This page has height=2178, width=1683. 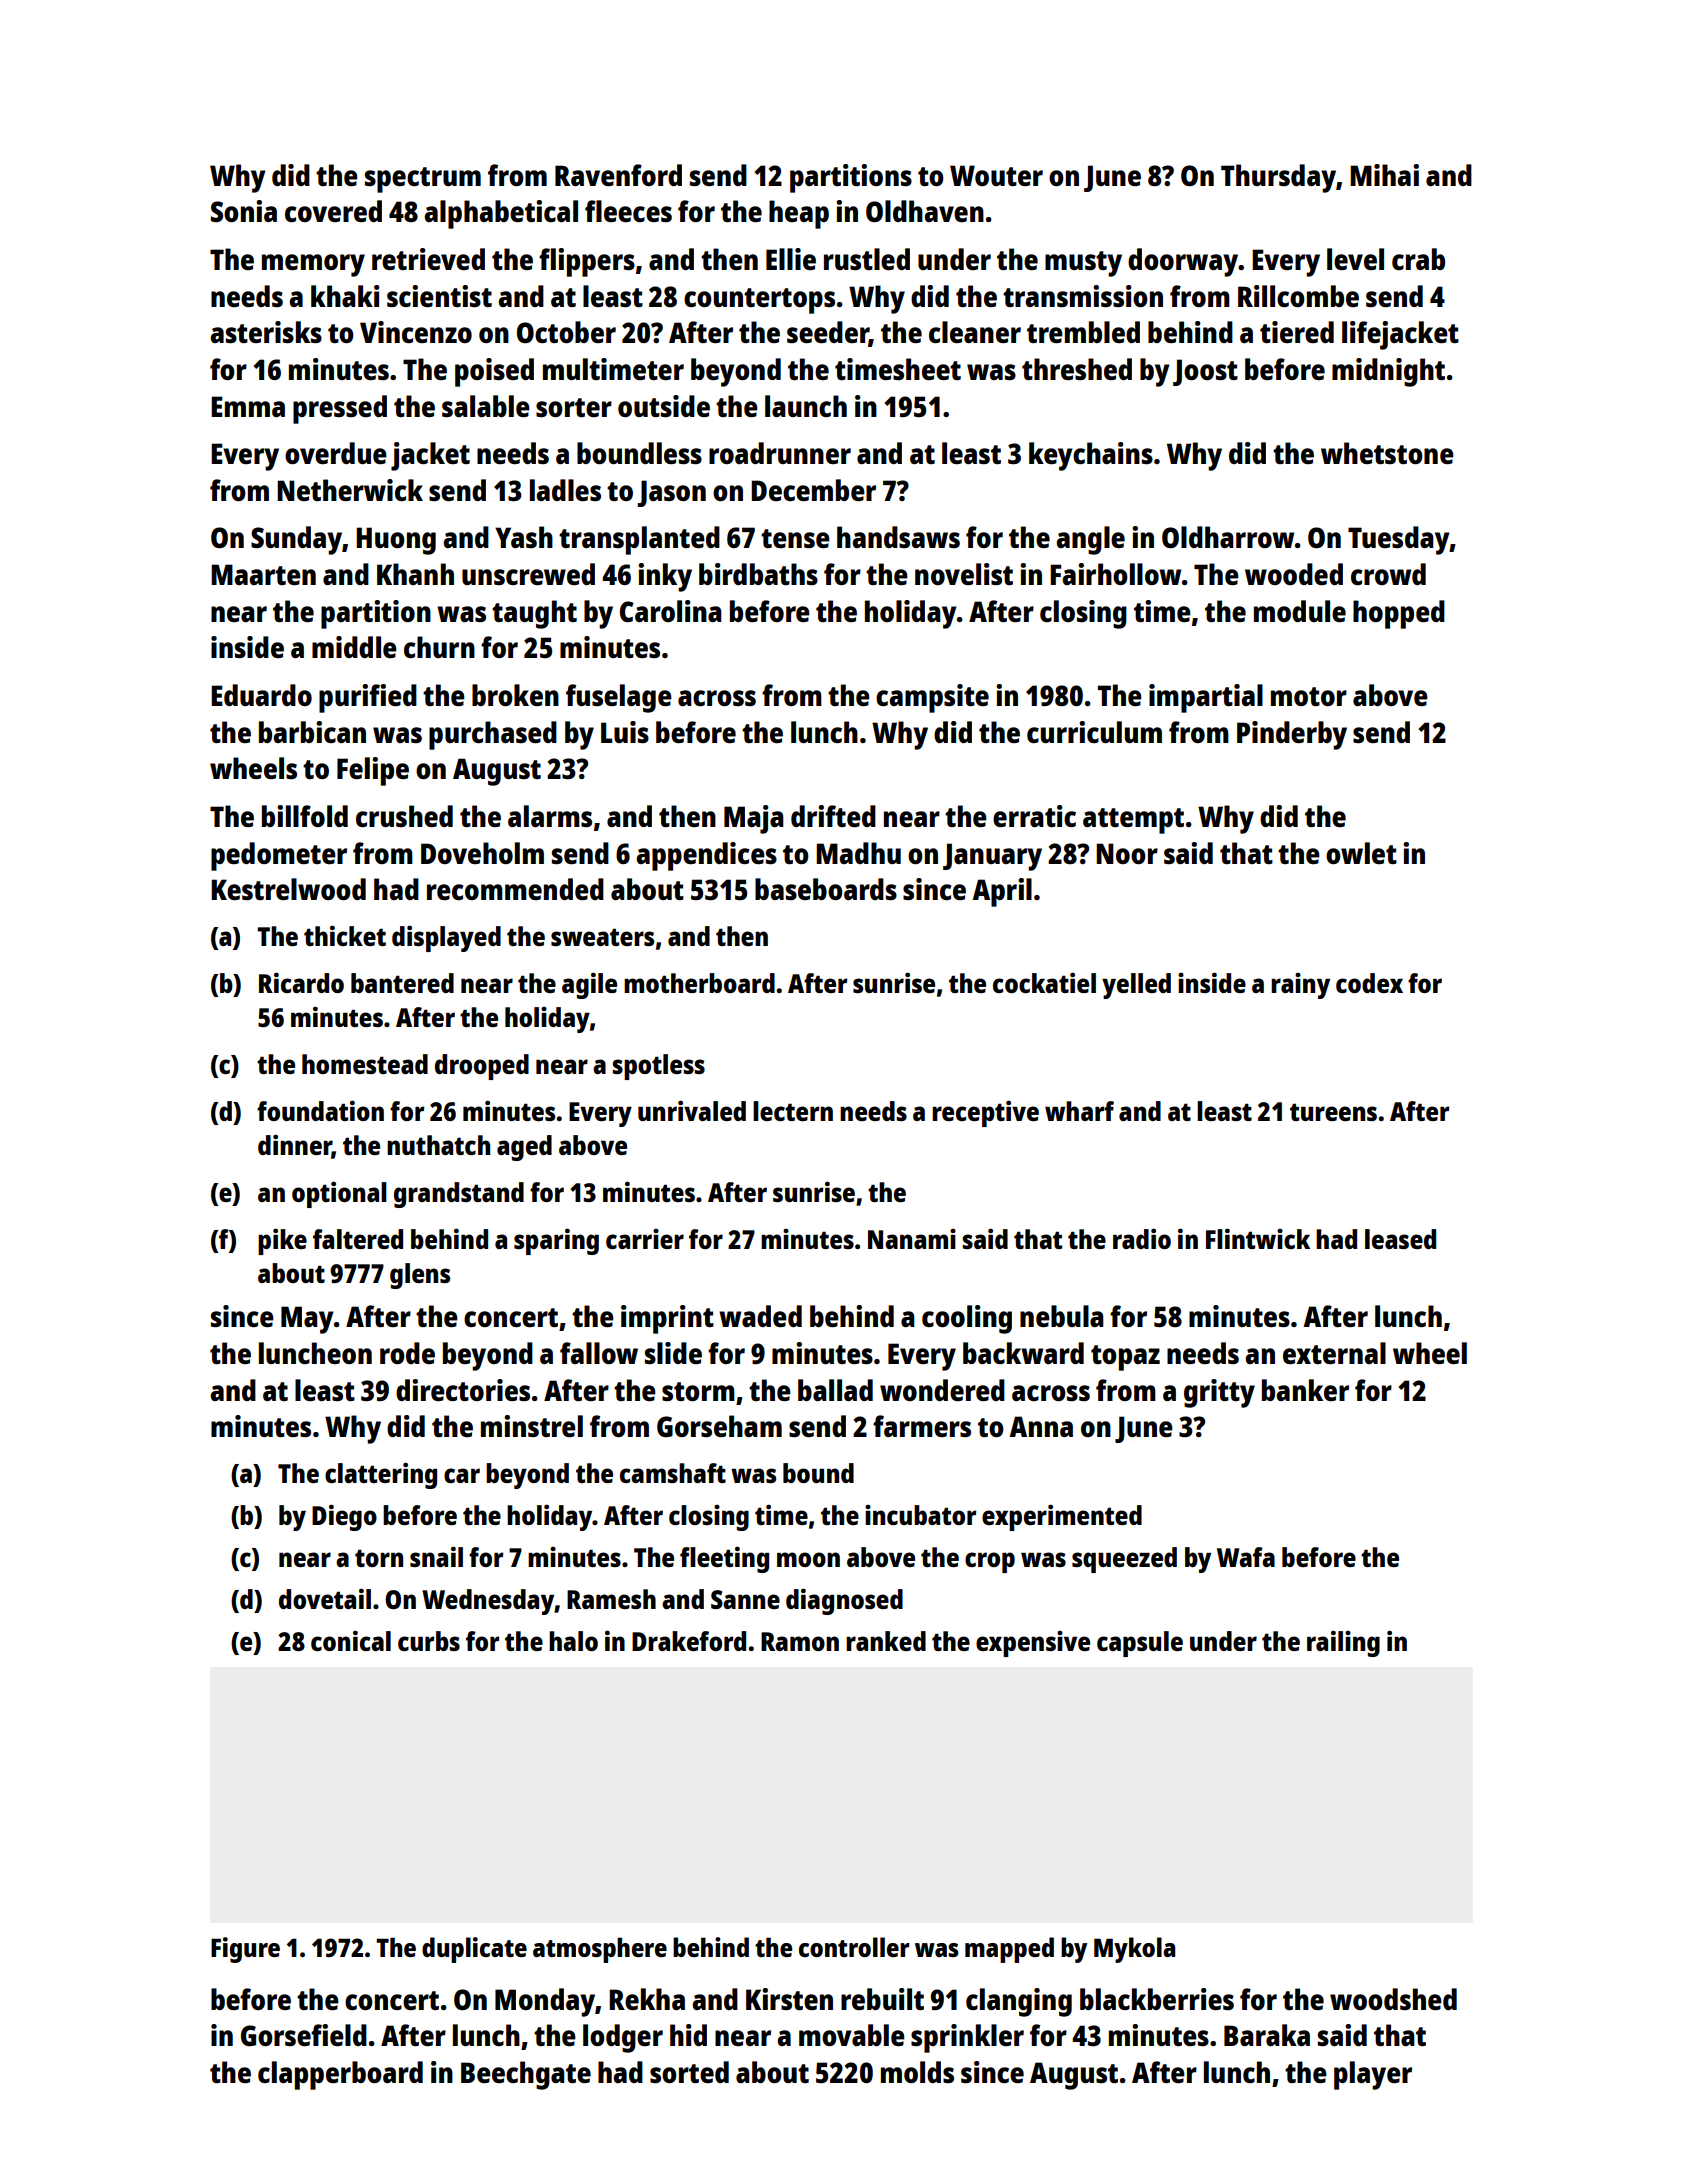 What do you see at coordinates (760, 1316) in the page?
I see `waded` at bounding box center [760, 1316].
